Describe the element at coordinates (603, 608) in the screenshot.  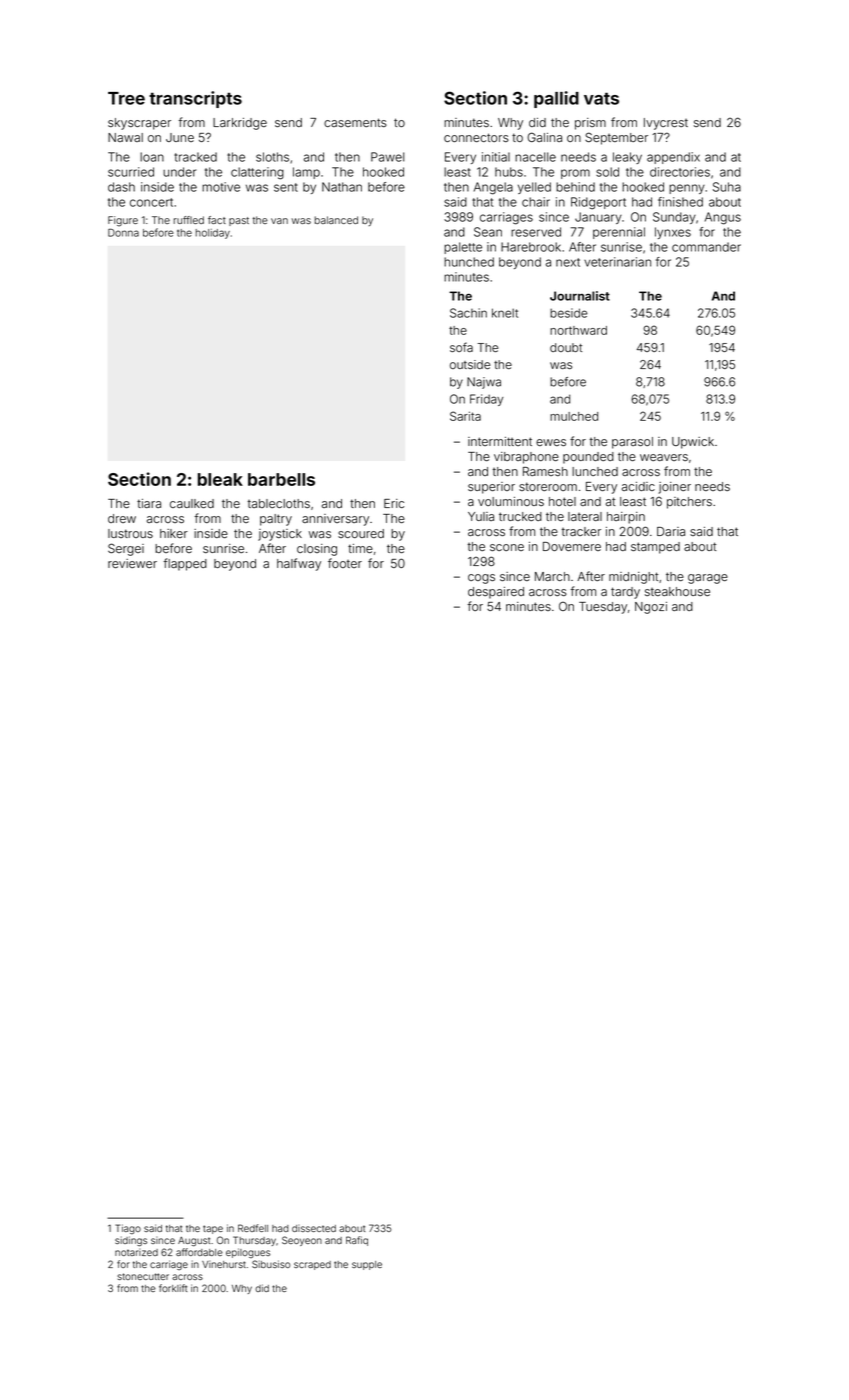
I see `Tuesday` at that location.
